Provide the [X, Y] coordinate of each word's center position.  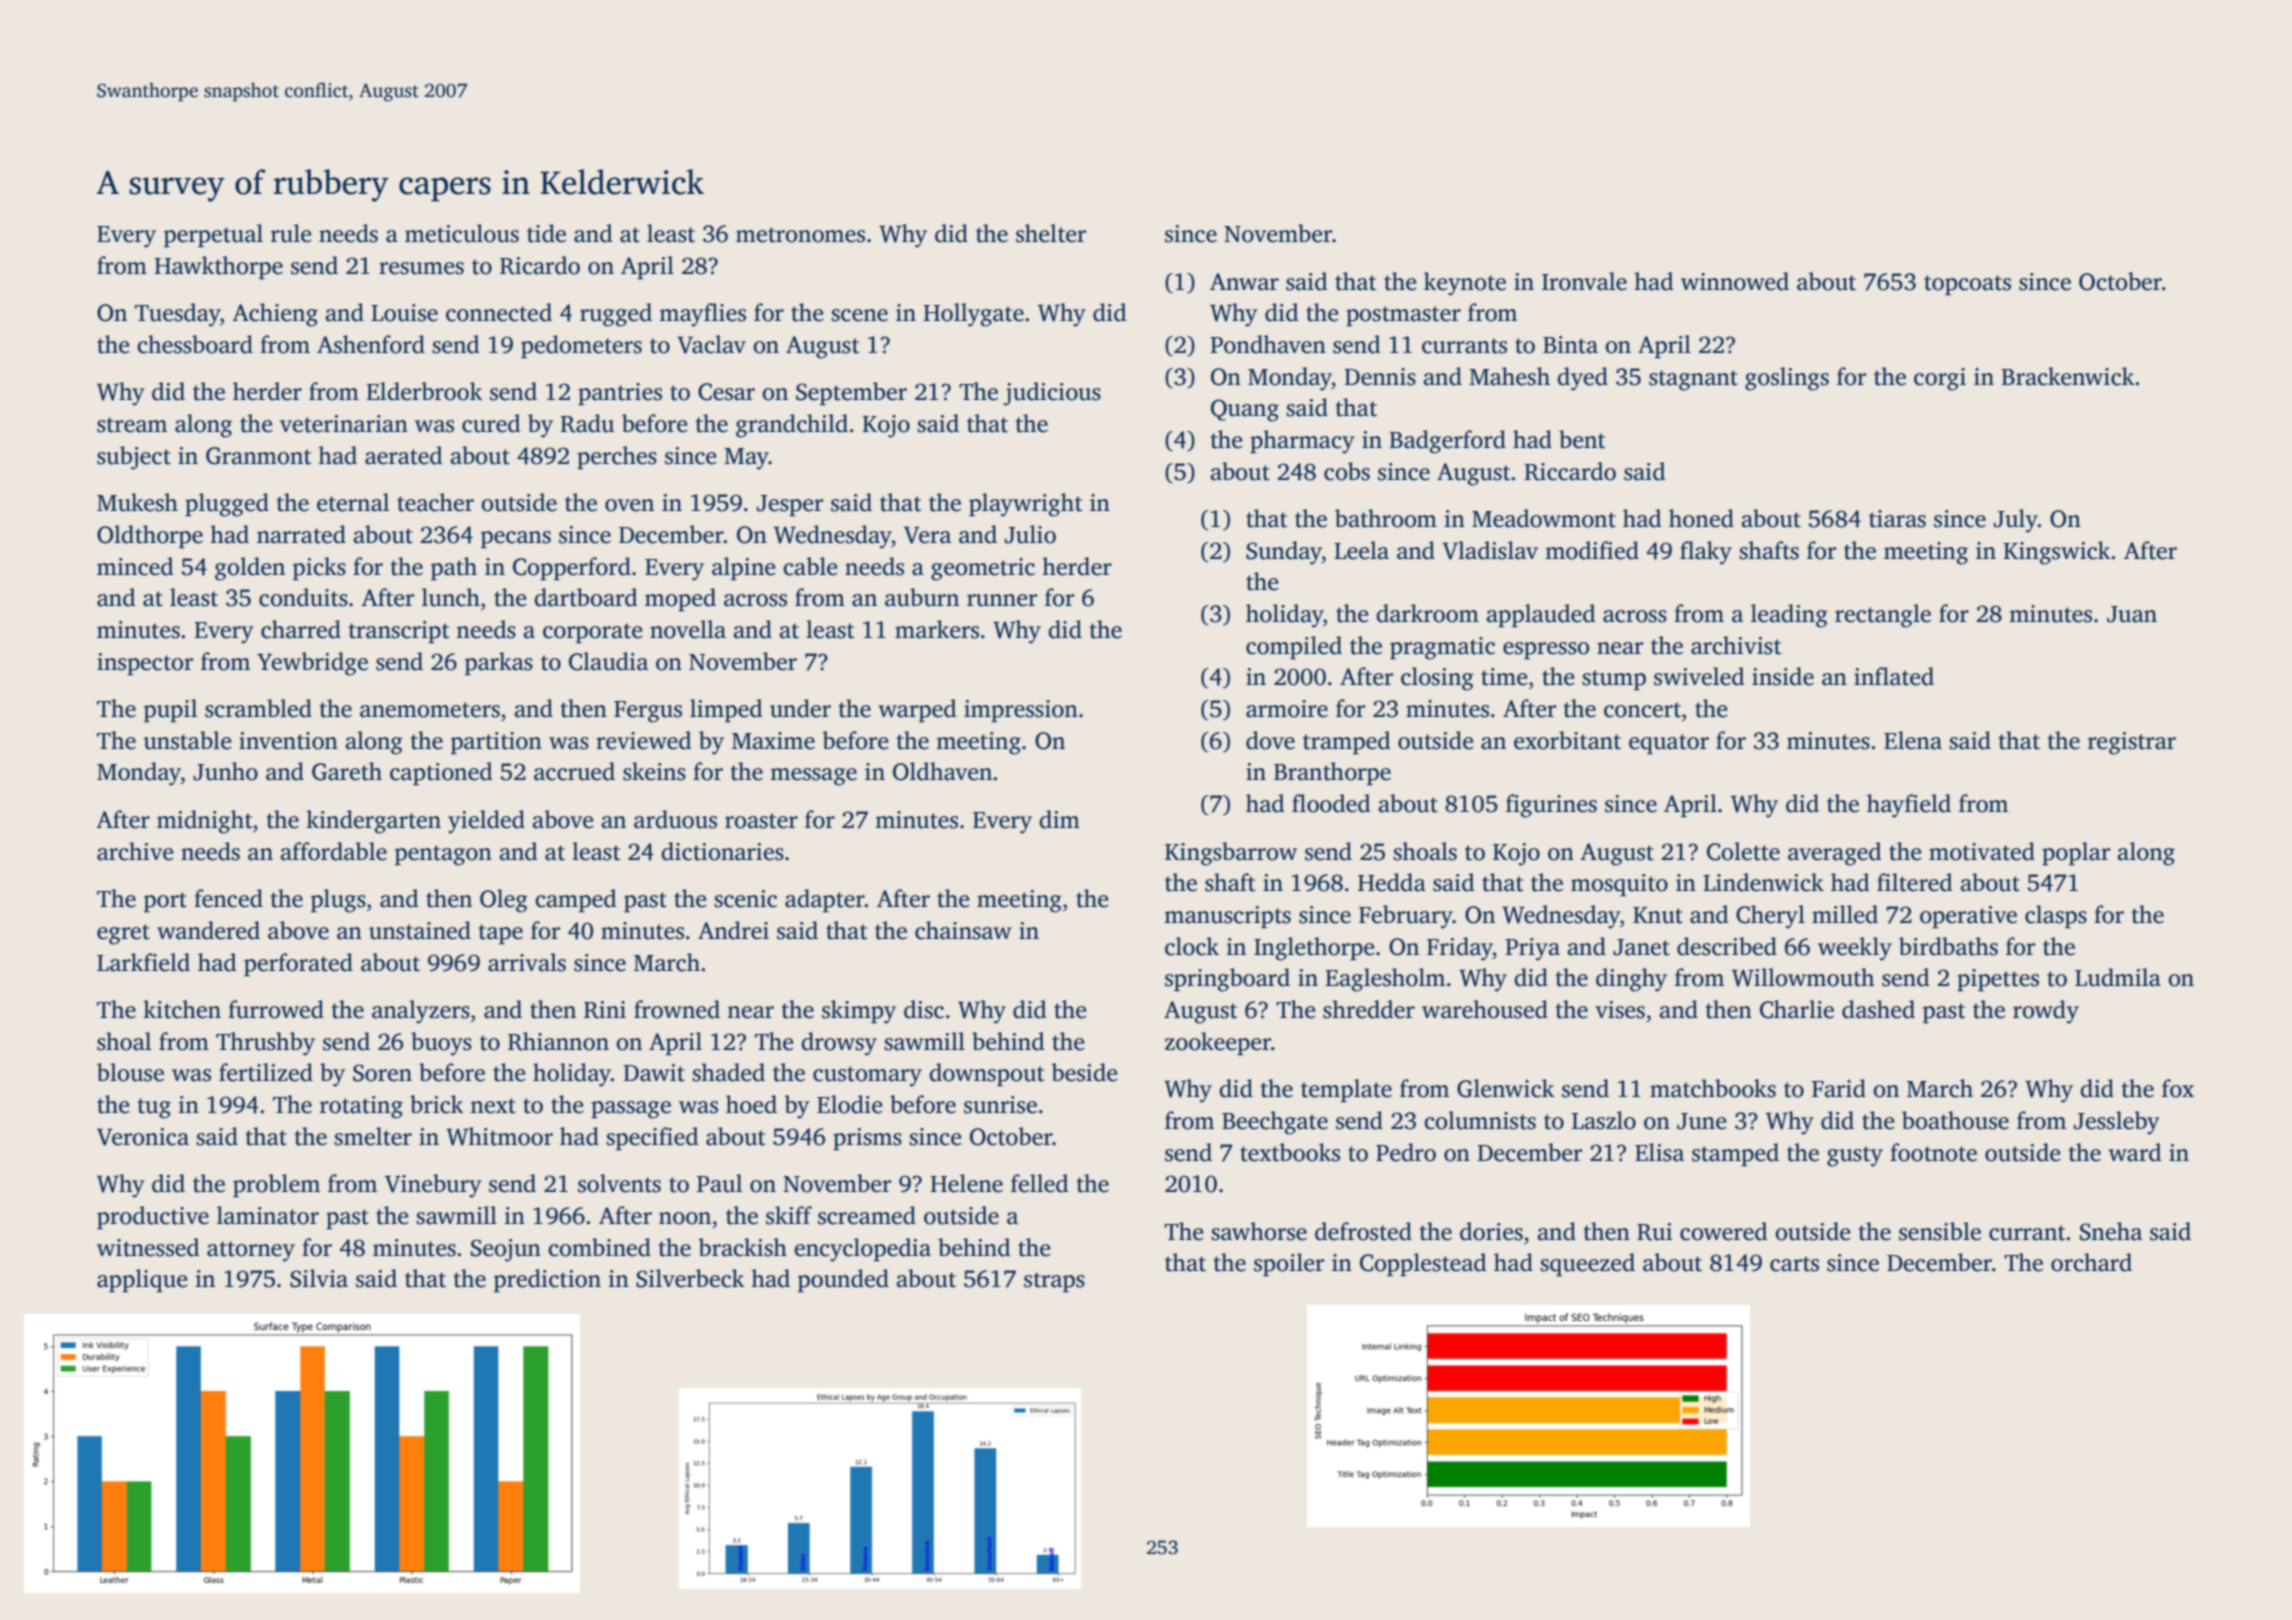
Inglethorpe [1314, 949]
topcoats [1967, 285]
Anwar [1244, 282]
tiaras [1897, 519]
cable [810, 566]
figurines [1551, 806]
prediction [547, 1280]
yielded [486, 822]
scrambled [258, 708]
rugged [616, 315]
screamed [867, 1215]
